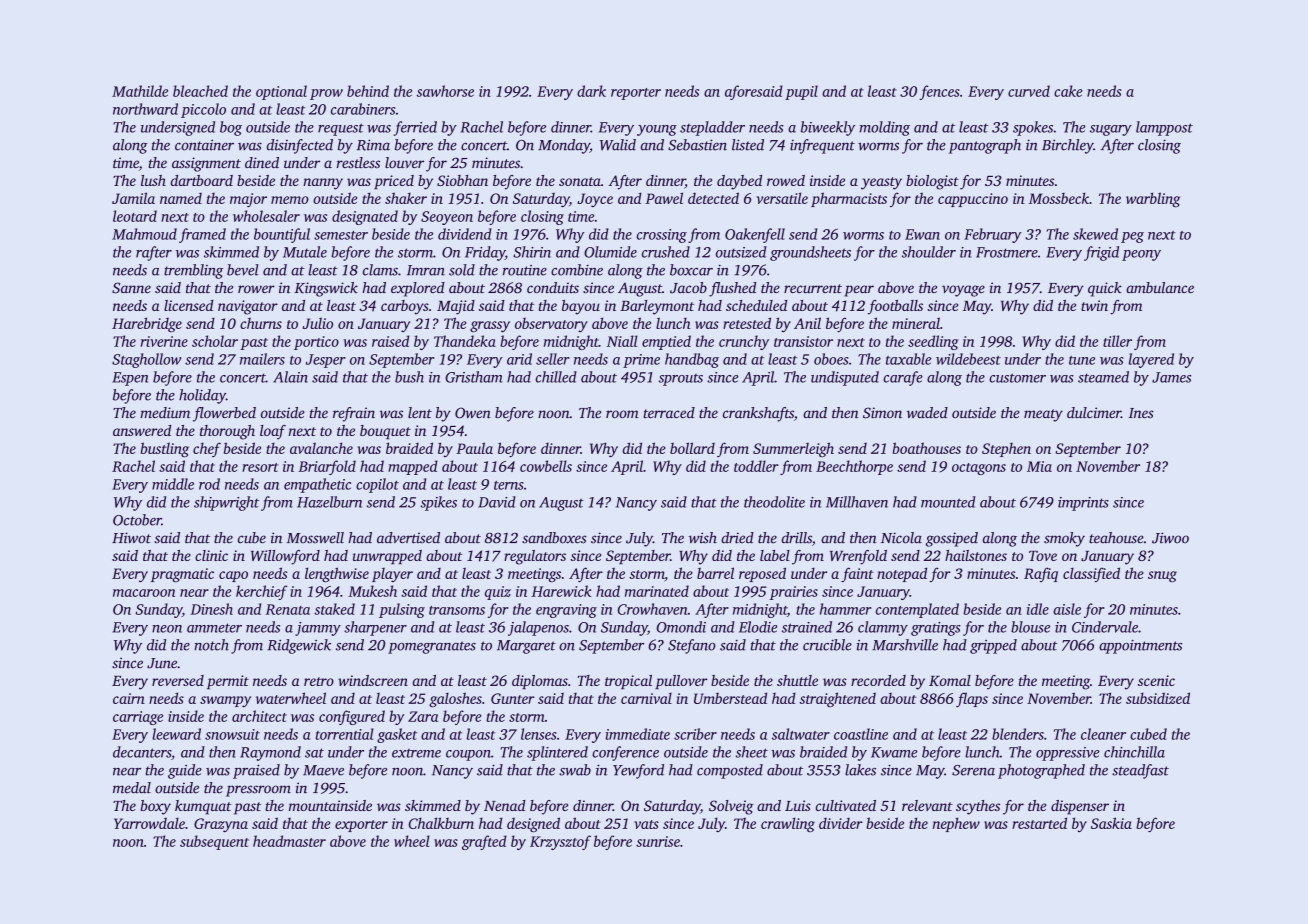  What do you see at coordinates (560, 842) in the screenshot?
I see `Krzysztof` at bounding box center [560, 842].
